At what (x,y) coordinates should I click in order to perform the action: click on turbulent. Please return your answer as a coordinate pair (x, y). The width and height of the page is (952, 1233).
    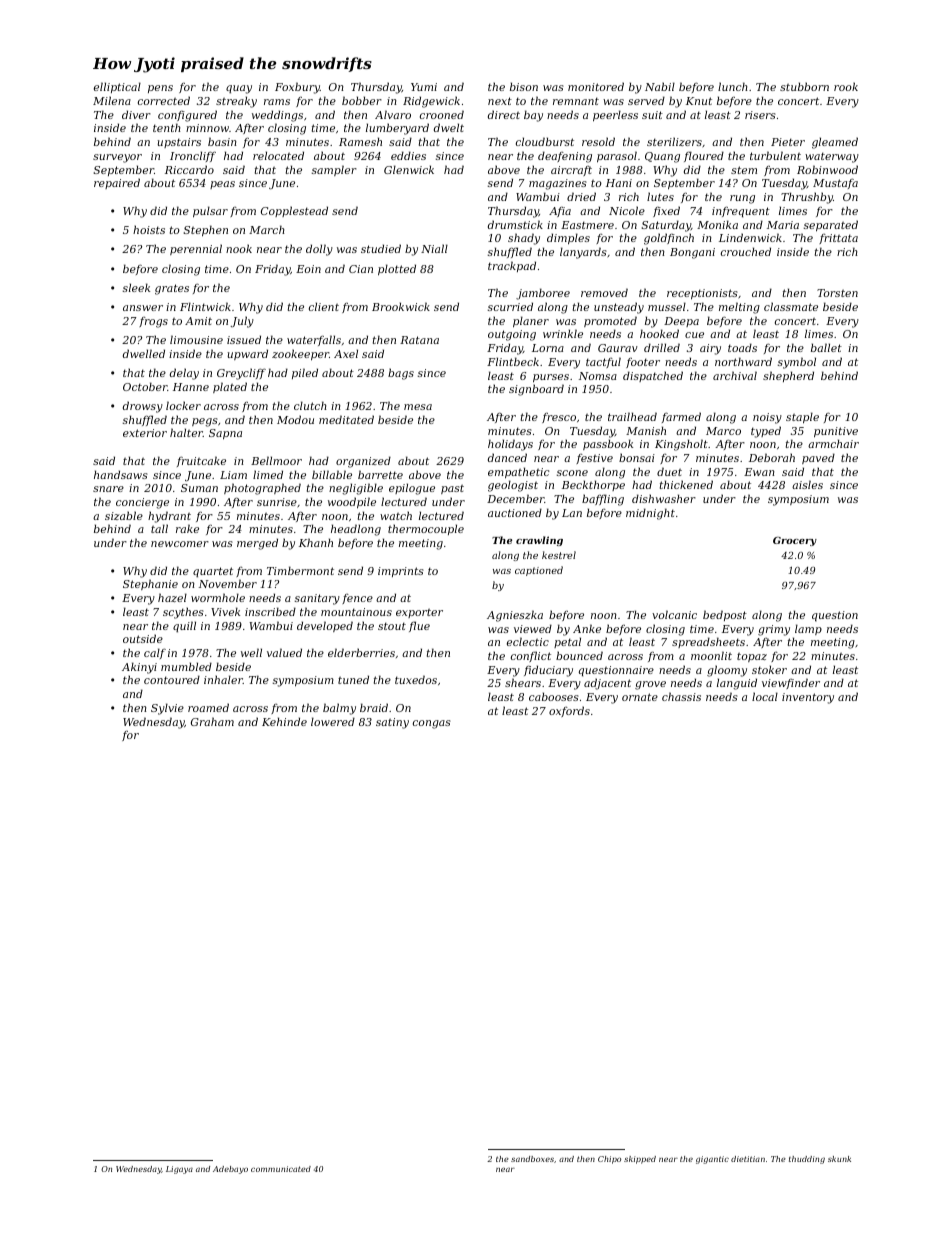
    Looking at the image, I should click on (775, 155).
